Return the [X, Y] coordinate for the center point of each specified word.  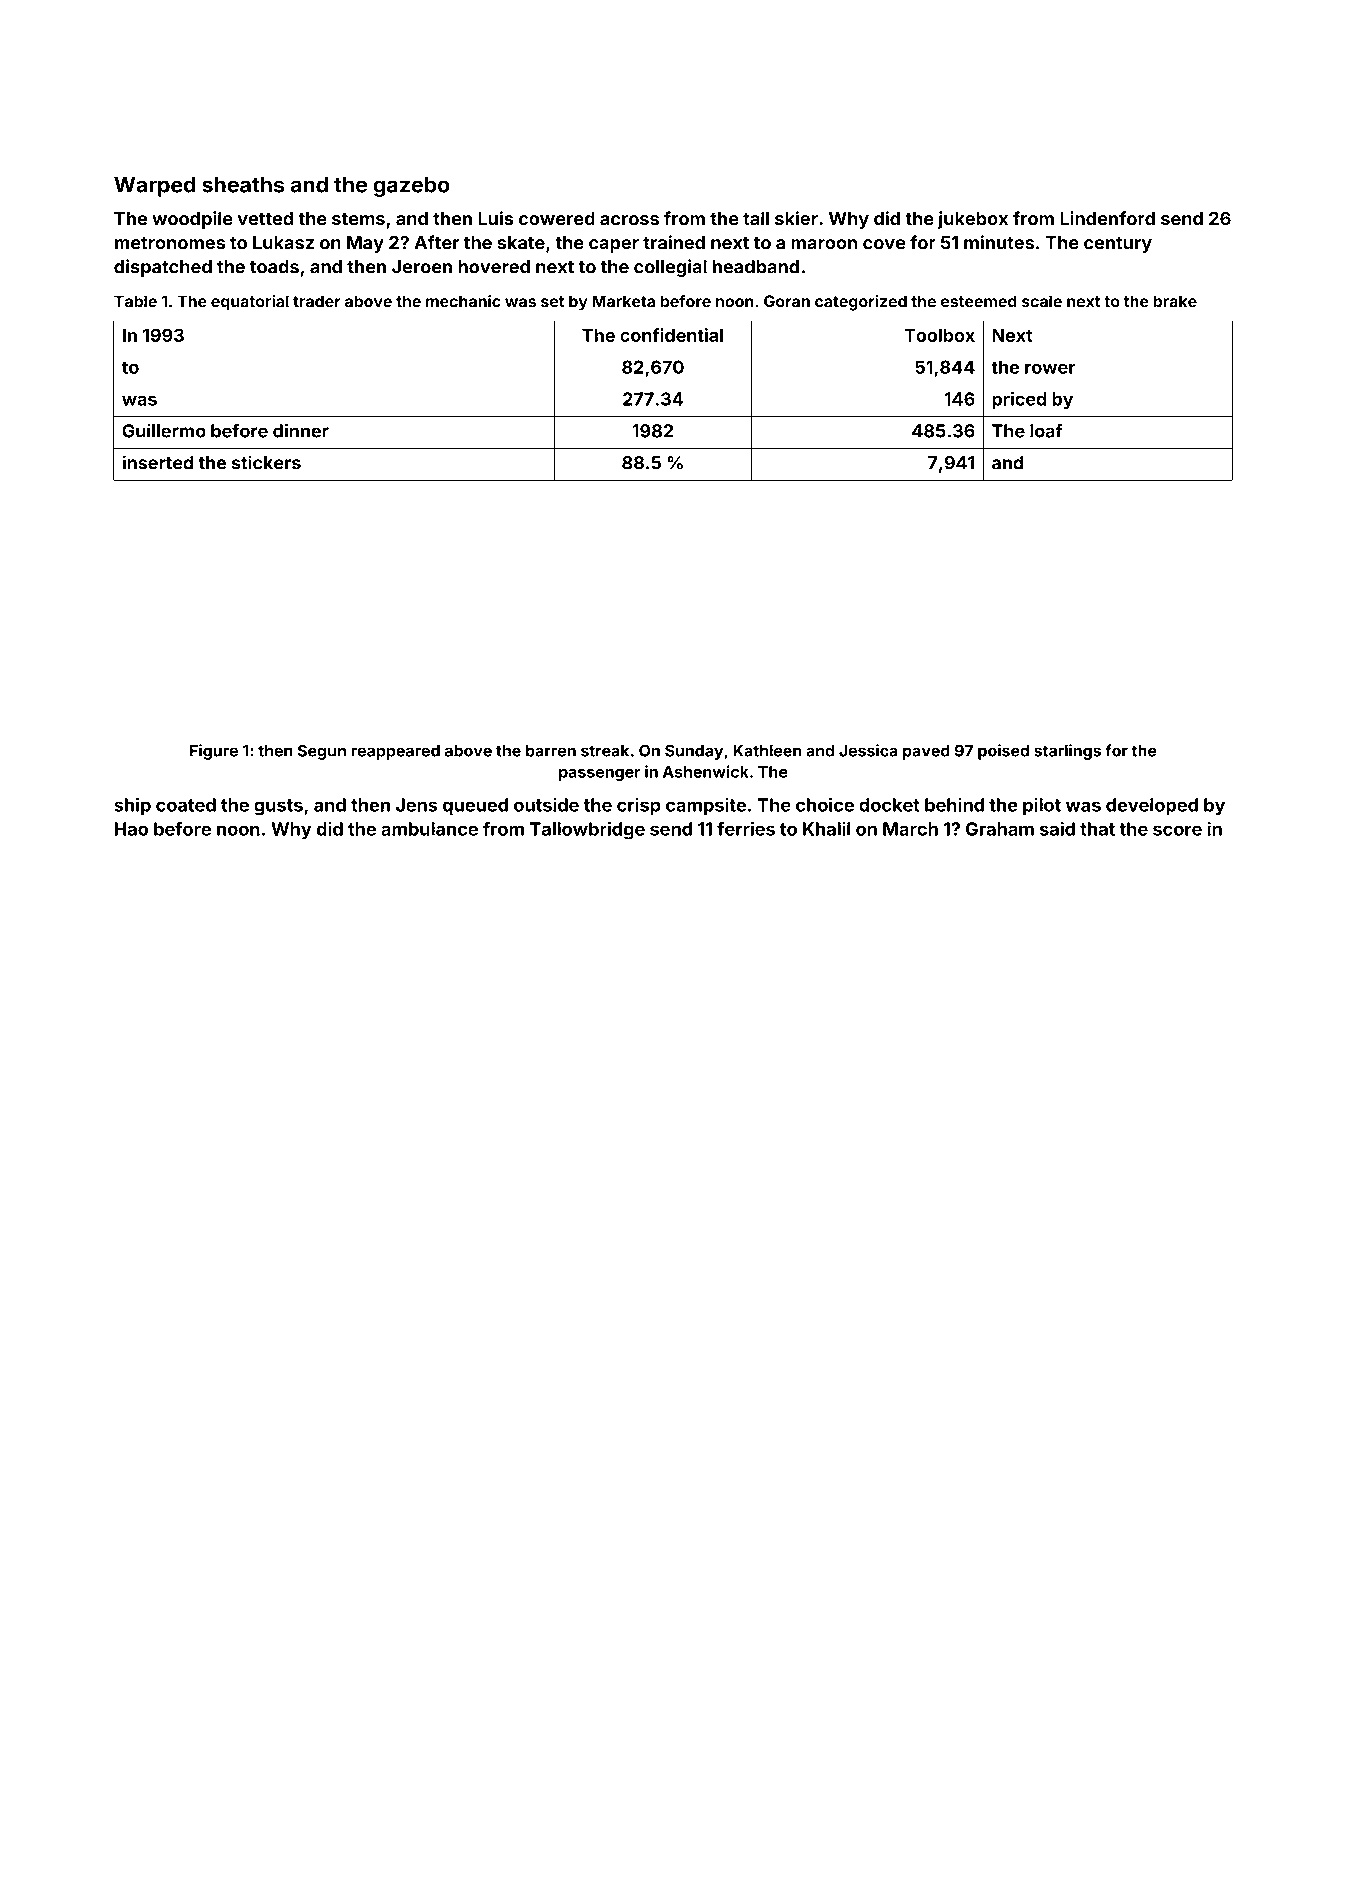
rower [1050, 369]
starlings [1067, 752]
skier [796, 218]
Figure [214, 752]
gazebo [412, 187]
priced [1019, 400]
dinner [301, 430]
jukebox [973, 220]
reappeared [395, 752]
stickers [266, 462]
